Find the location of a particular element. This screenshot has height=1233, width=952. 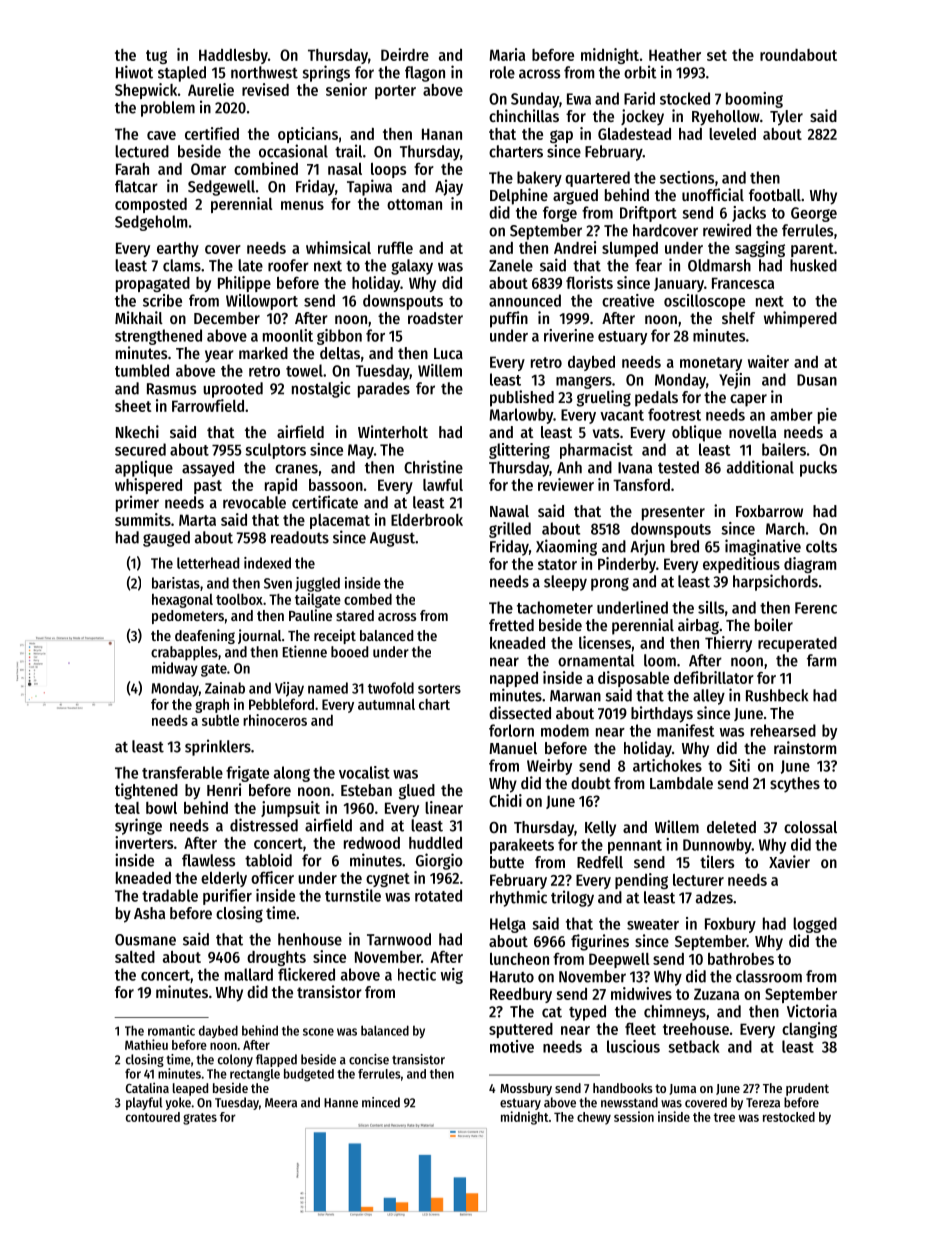

Winterholt is located at coordinates (393, 431).
